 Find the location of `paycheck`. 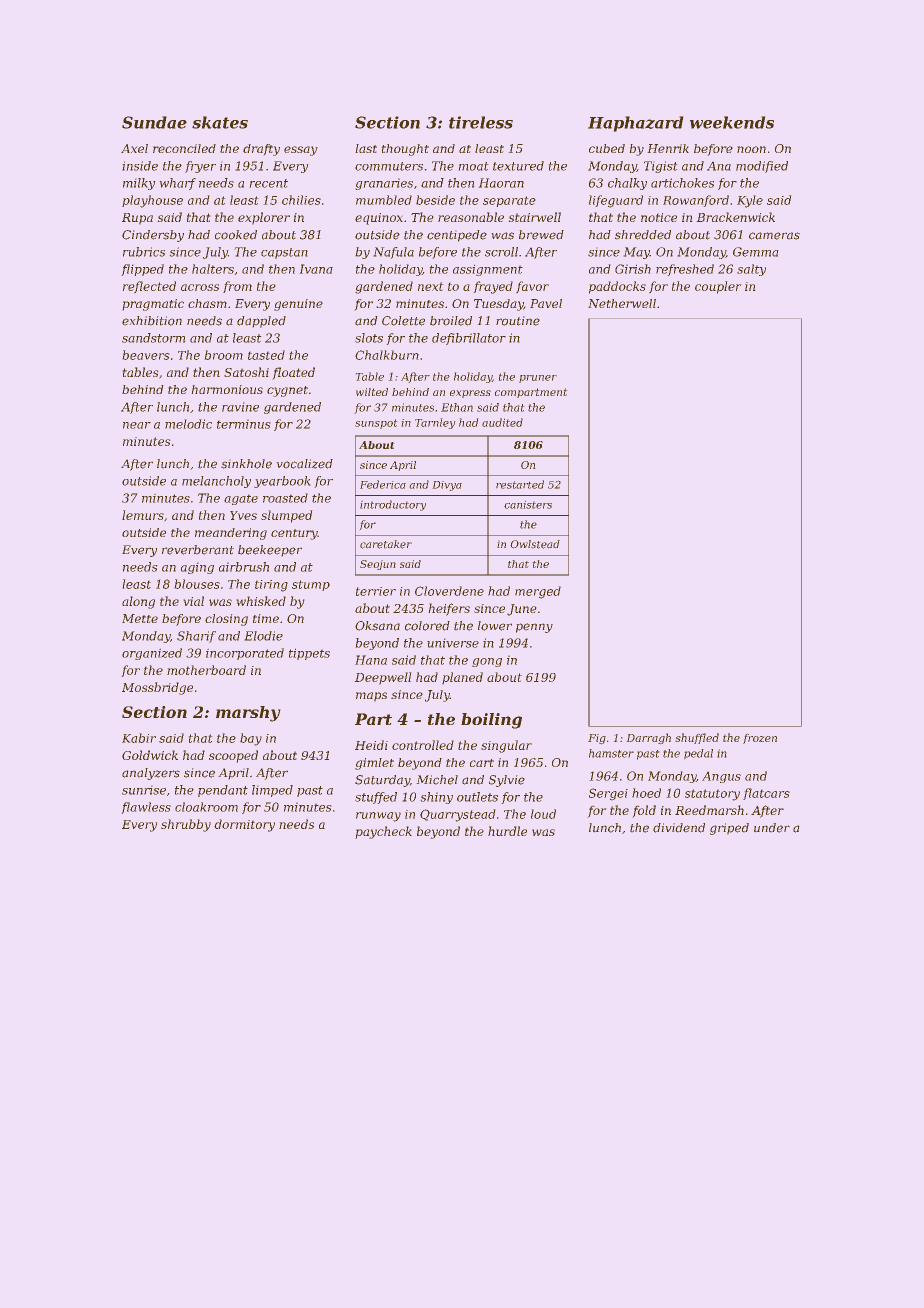

paycheck is located at coordinates (384, 832).
